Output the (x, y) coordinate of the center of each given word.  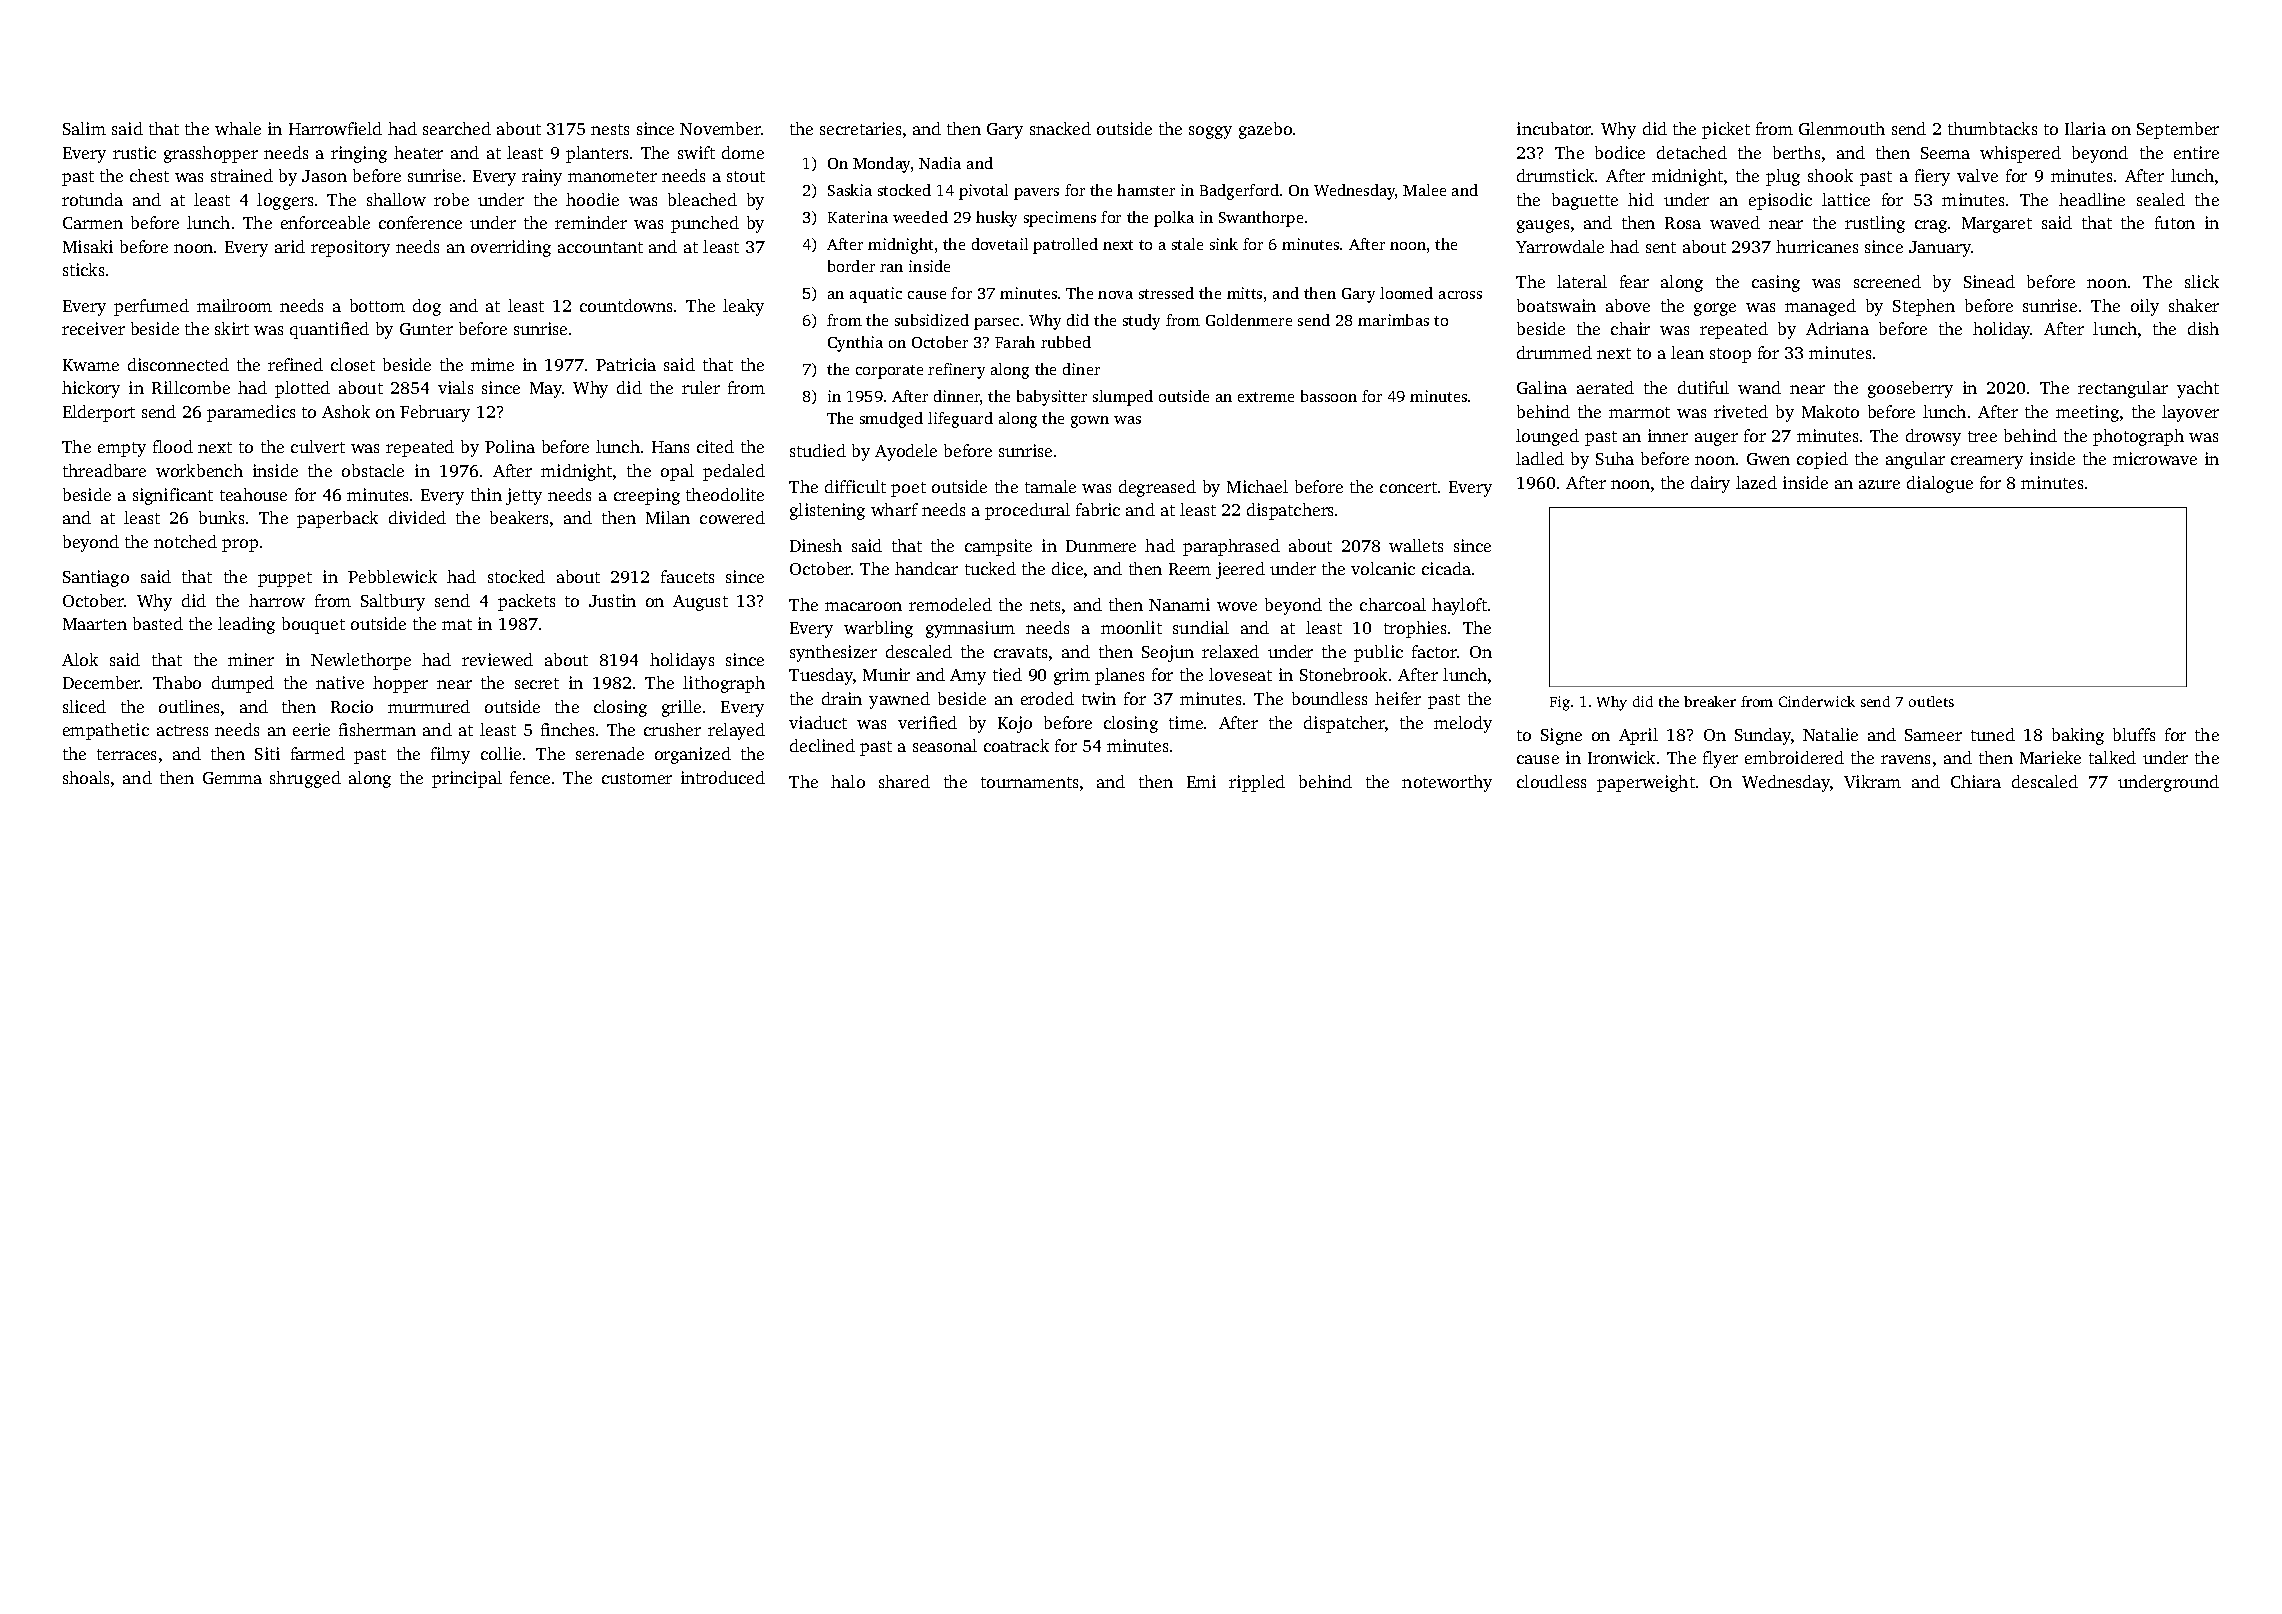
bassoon (1329, 396)
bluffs (2134, 734)
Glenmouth (1842, 128)
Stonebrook (1343, 674)
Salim (84, 128)
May (546, 390)
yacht (2198, 389)
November (720, 128)
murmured (429, 706)
